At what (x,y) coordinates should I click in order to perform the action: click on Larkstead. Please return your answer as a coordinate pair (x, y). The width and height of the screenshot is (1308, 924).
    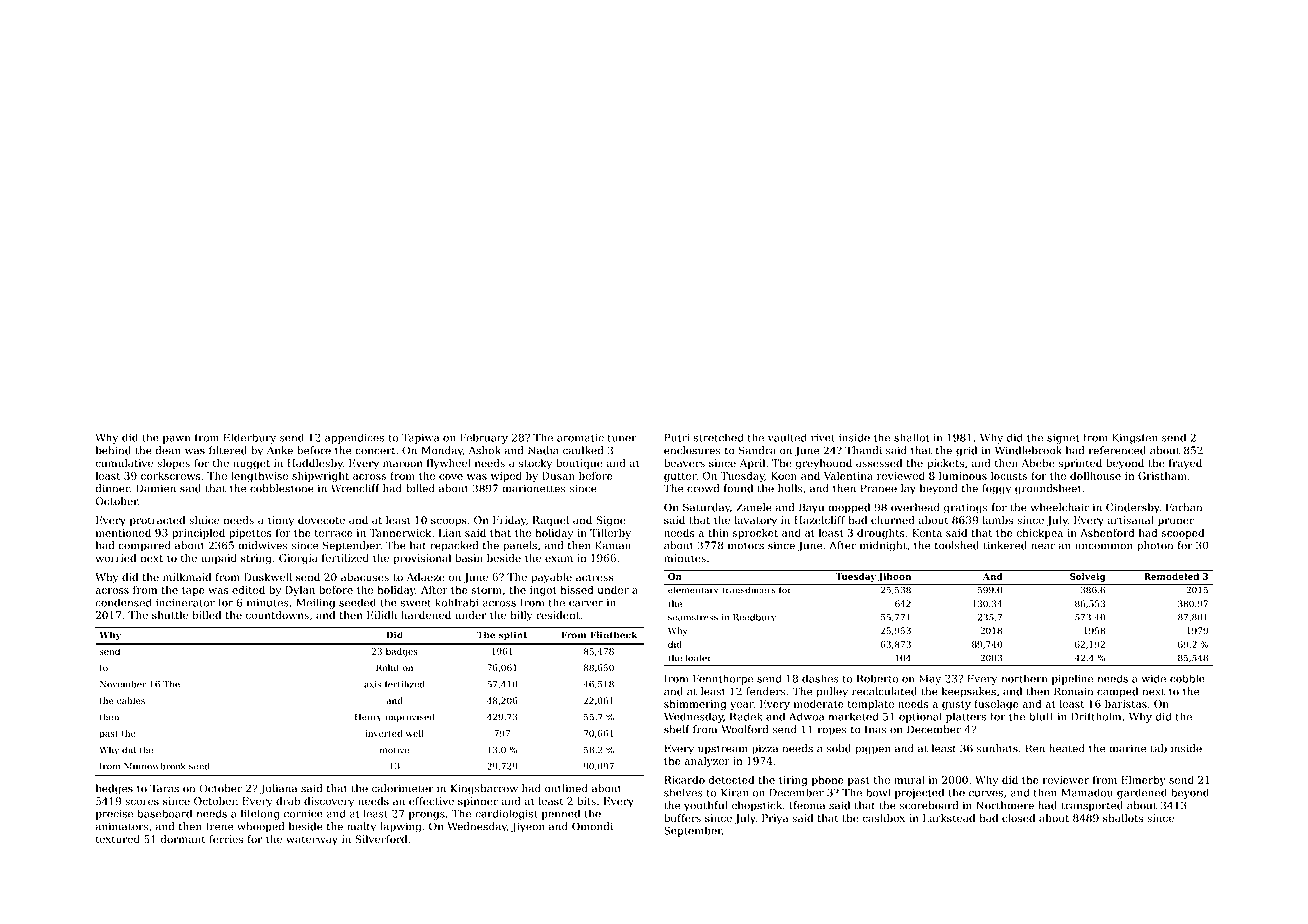
    Looking at the image, I should click on (949, 818).
